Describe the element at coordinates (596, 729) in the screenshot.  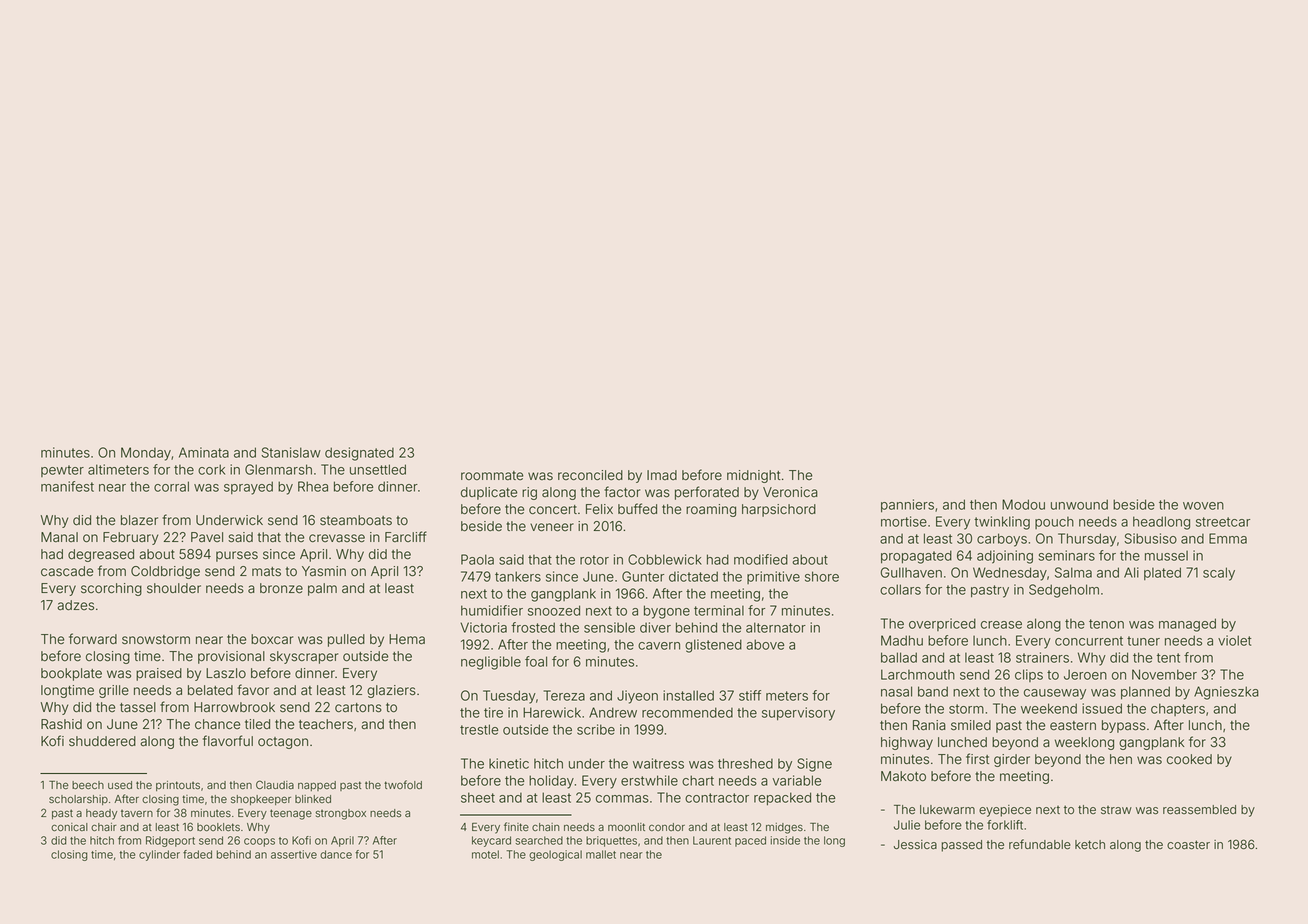
I see `scribe` at that location.
